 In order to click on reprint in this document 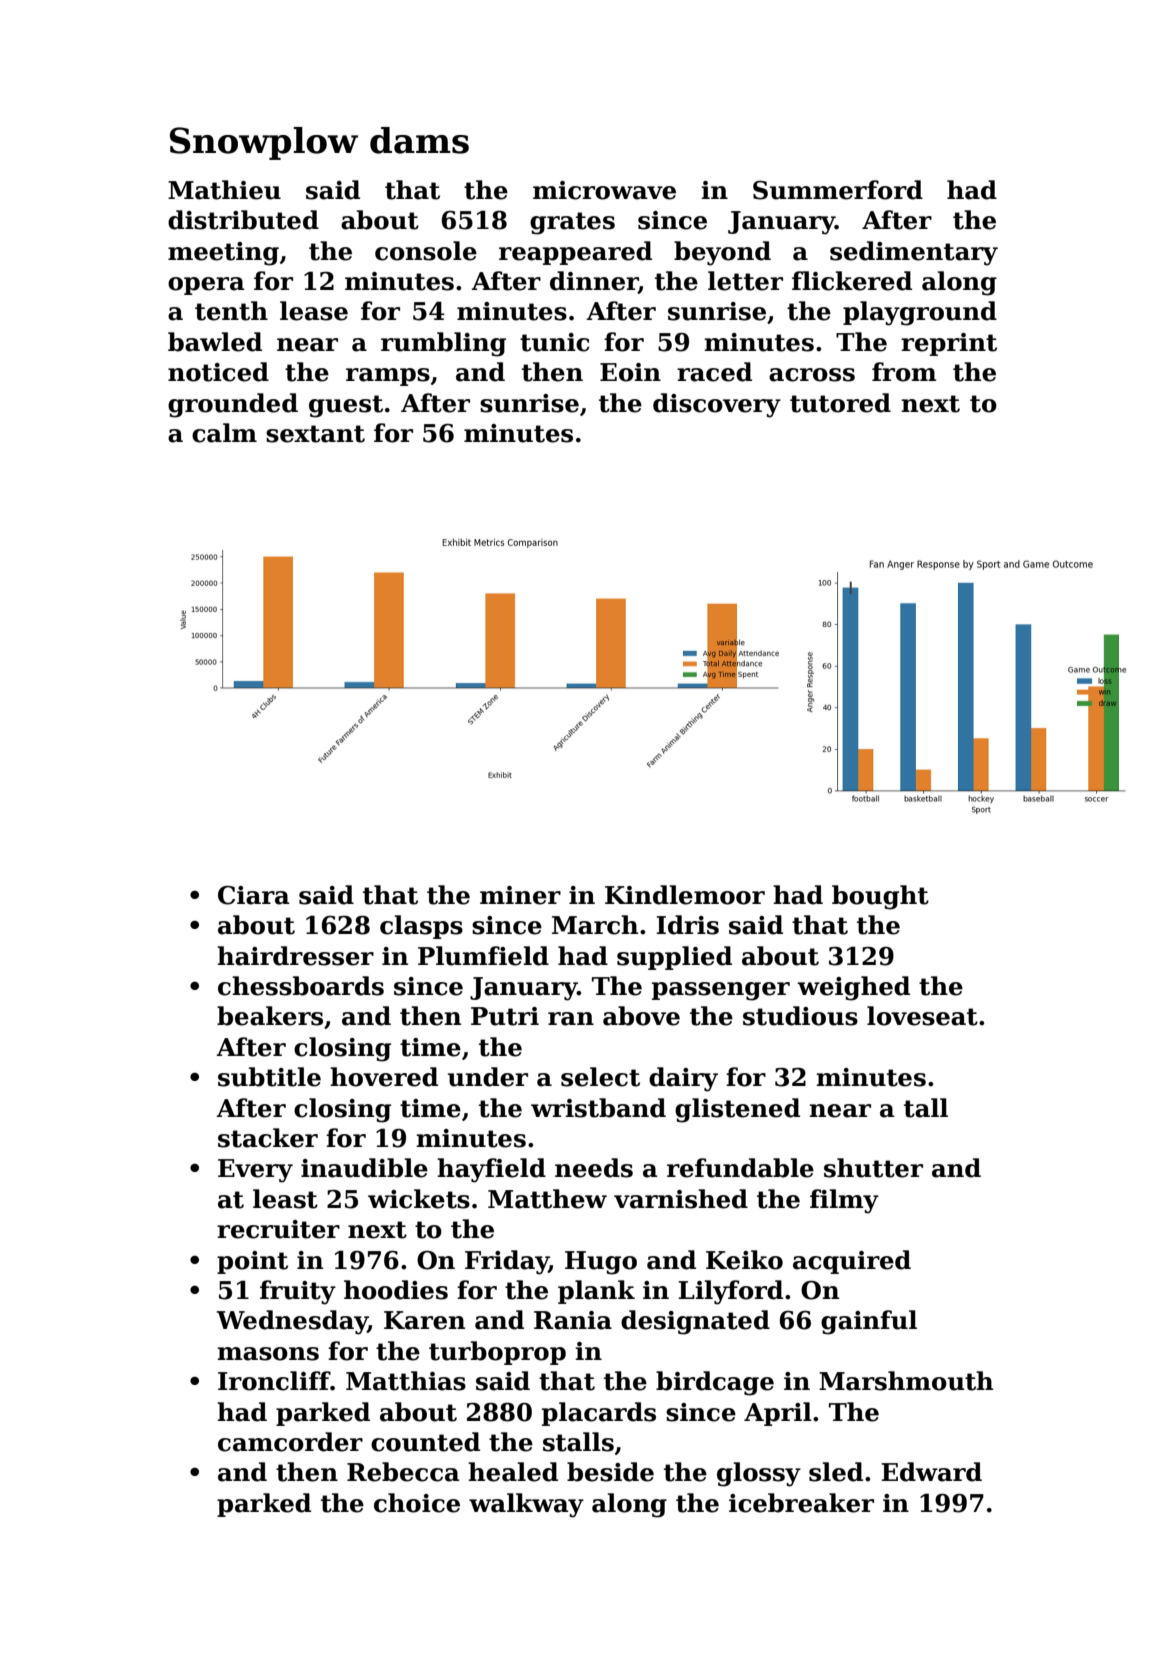, I will do `click(949, 344)`.
